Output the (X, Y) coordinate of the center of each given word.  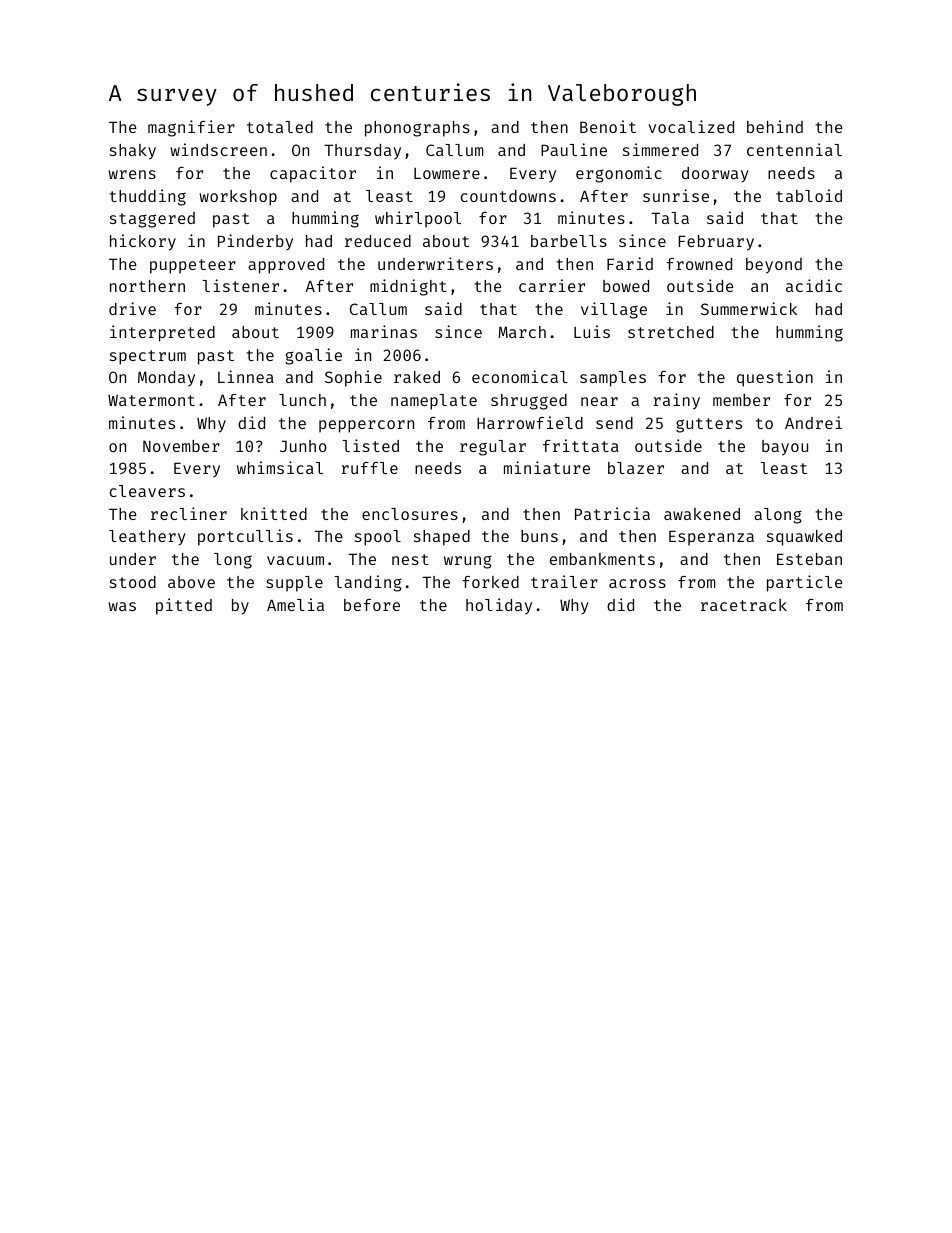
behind (775, 126)
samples (613, 379)
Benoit (608, 126)
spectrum (148, 357)
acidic (814, 285)
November (181, 446)
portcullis (245, 537)
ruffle (369, 468)
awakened (702, 514)
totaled (280, 127)
